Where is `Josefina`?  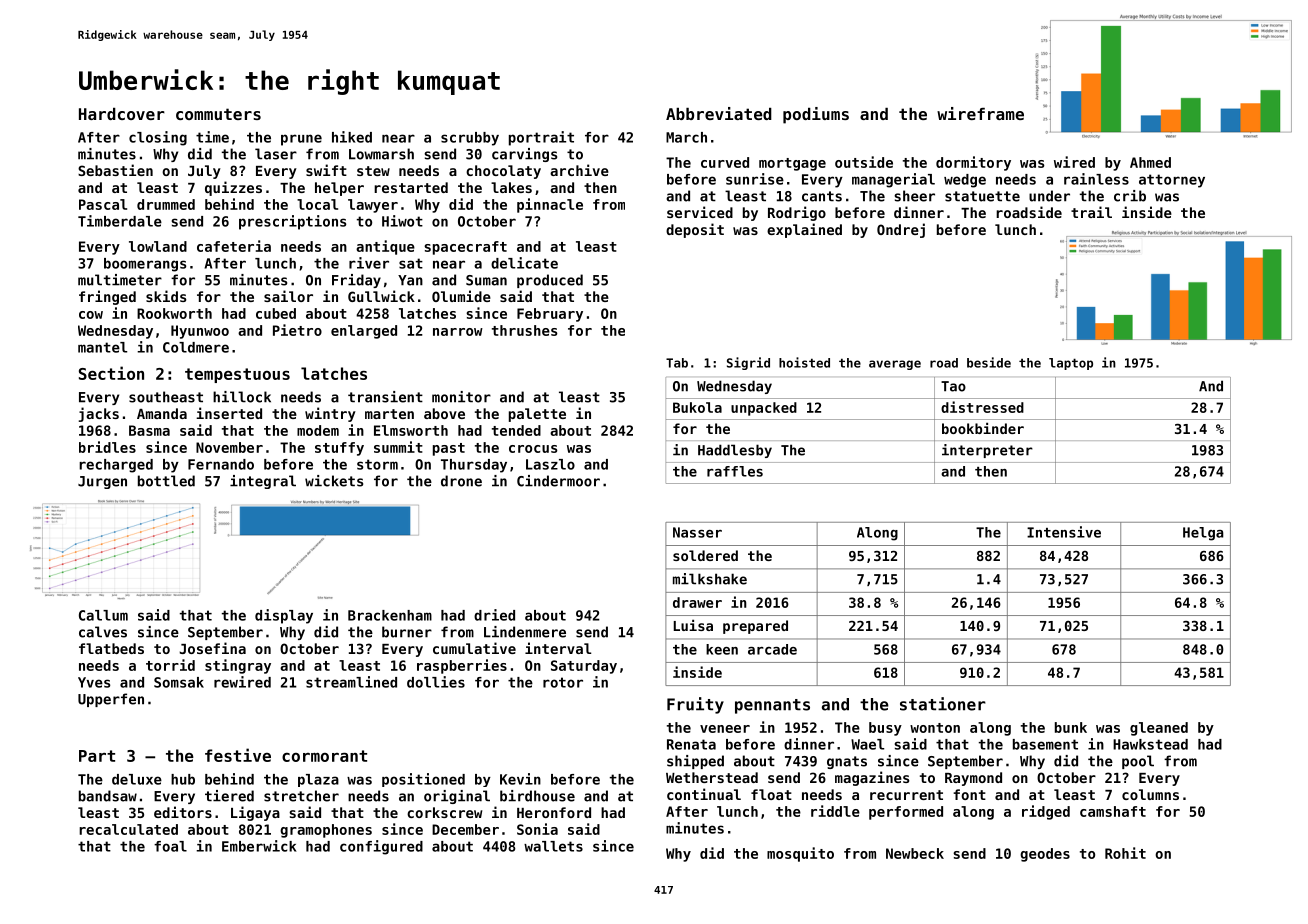
Josefina is located at coordinates (212, 648).
